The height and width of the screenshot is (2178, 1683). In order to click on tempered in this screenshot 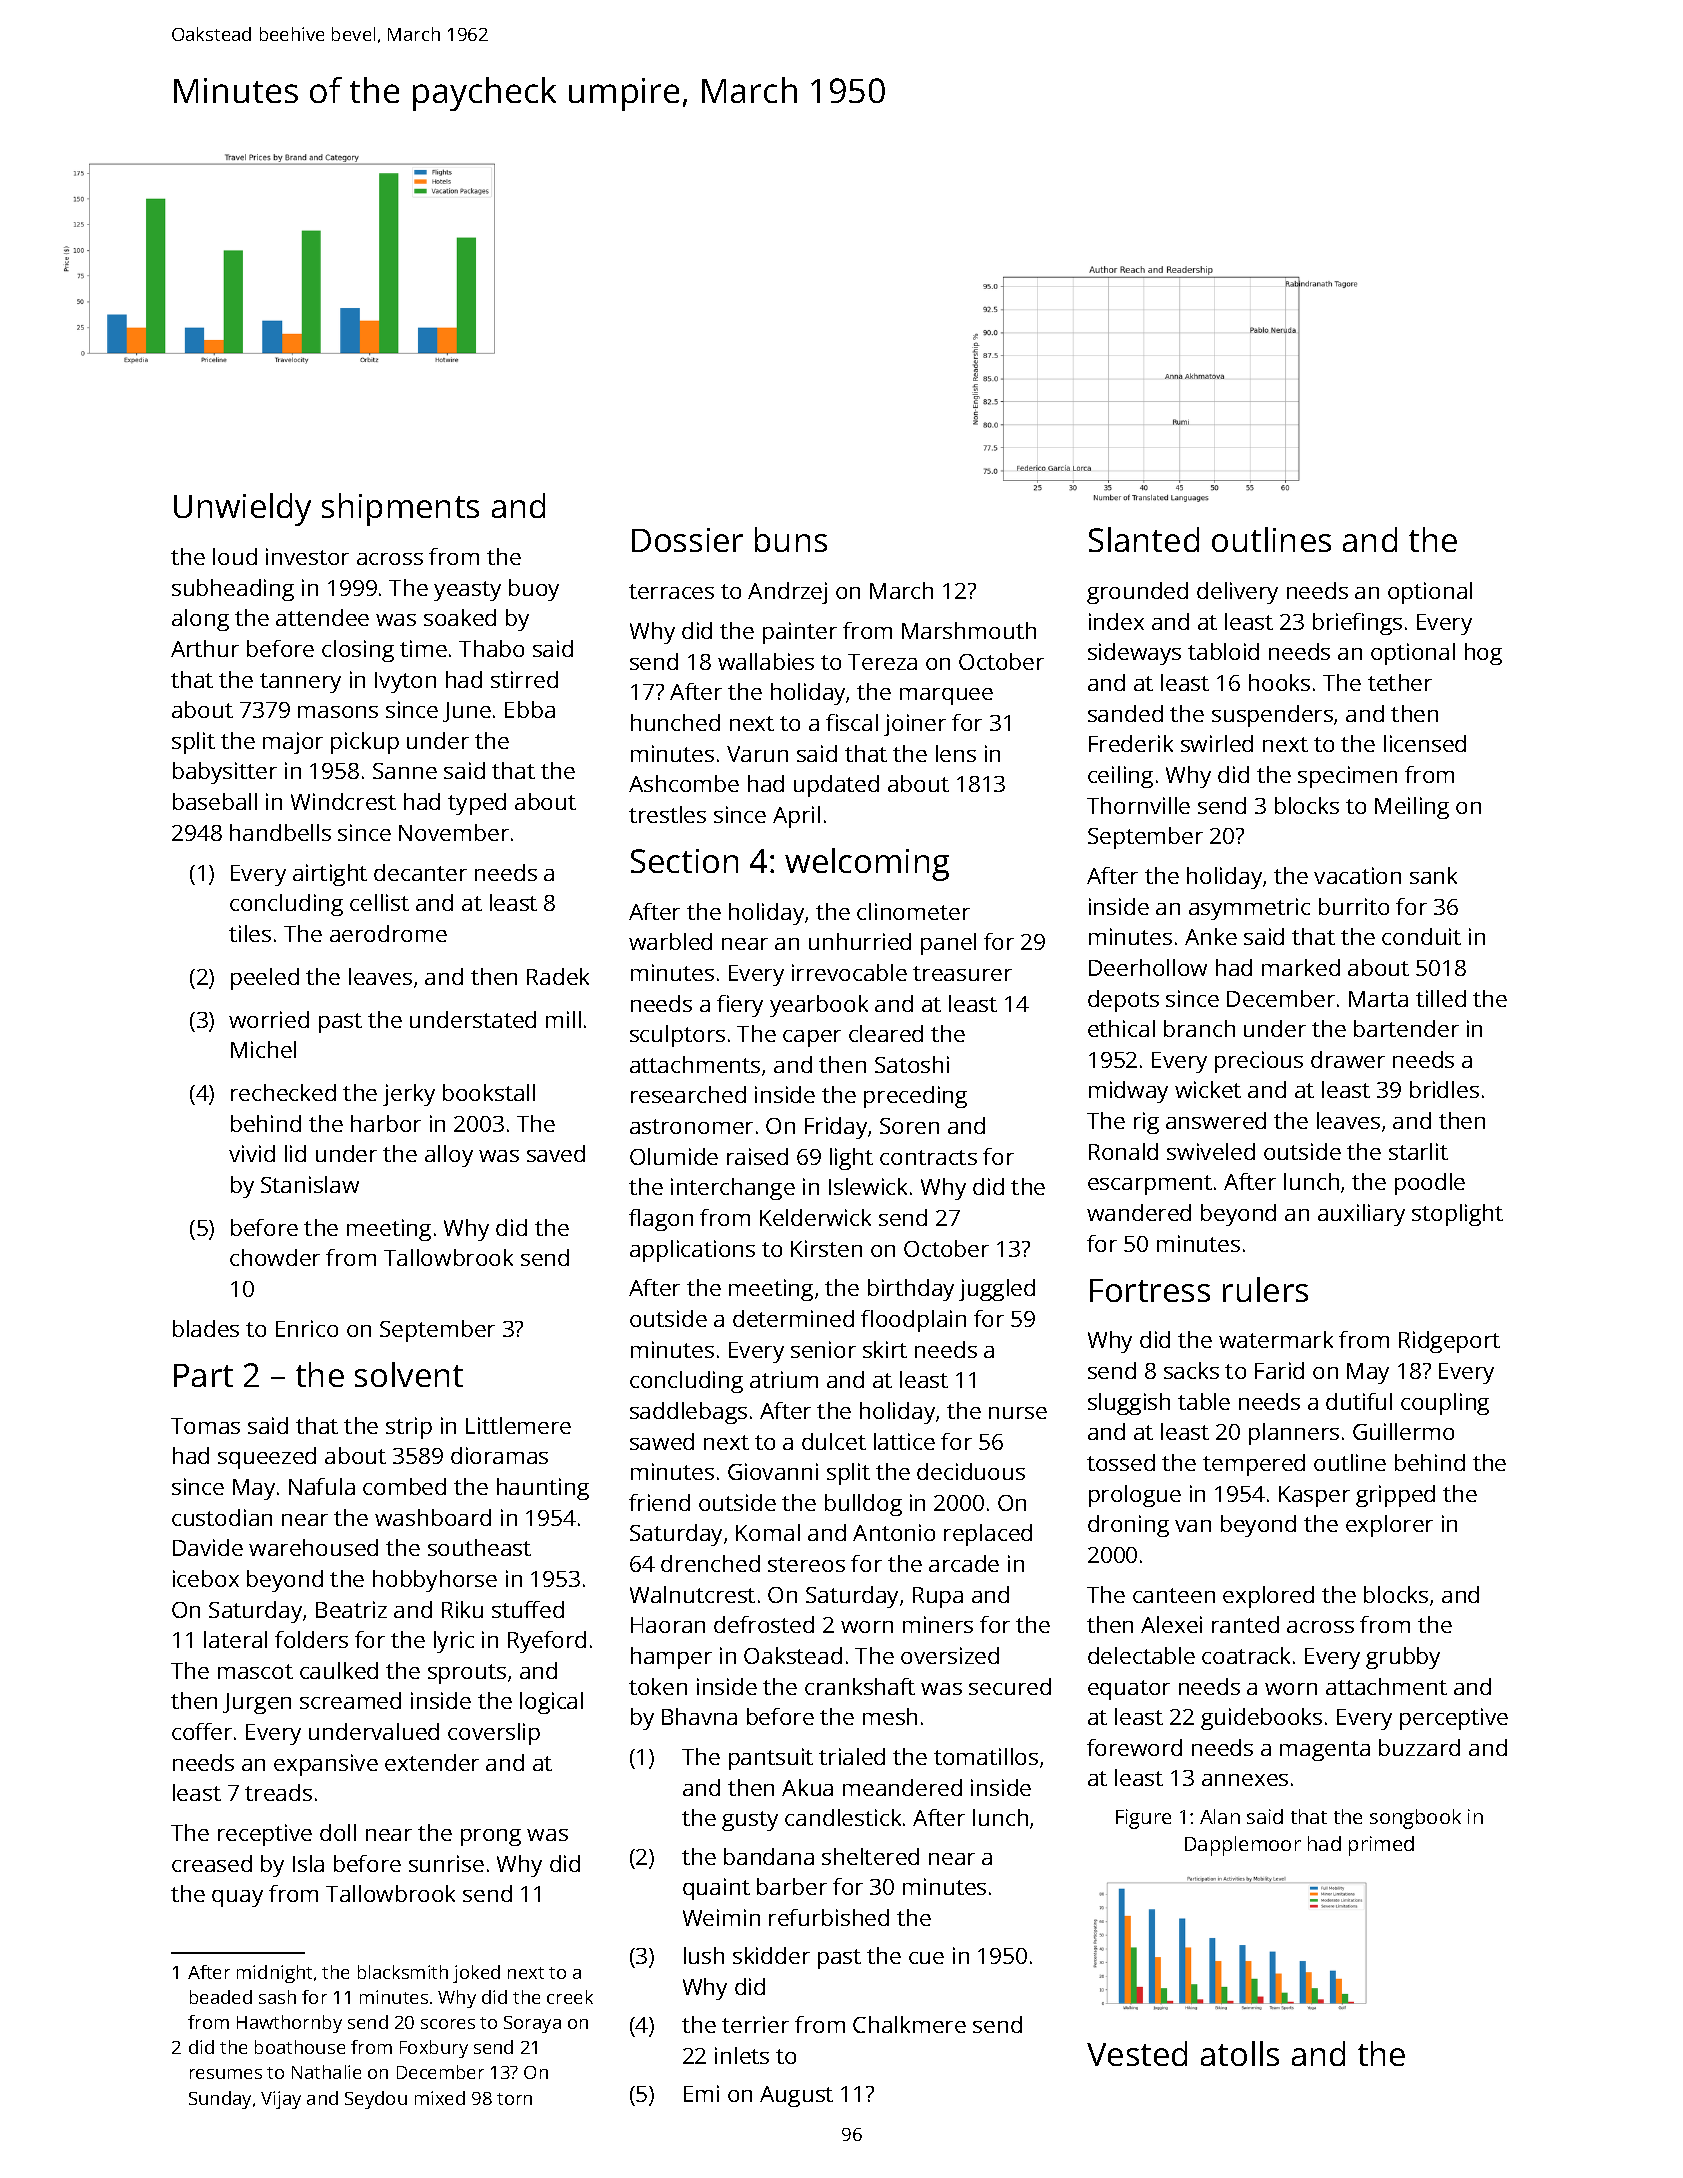, I will do `click(1254, 1465)`.
